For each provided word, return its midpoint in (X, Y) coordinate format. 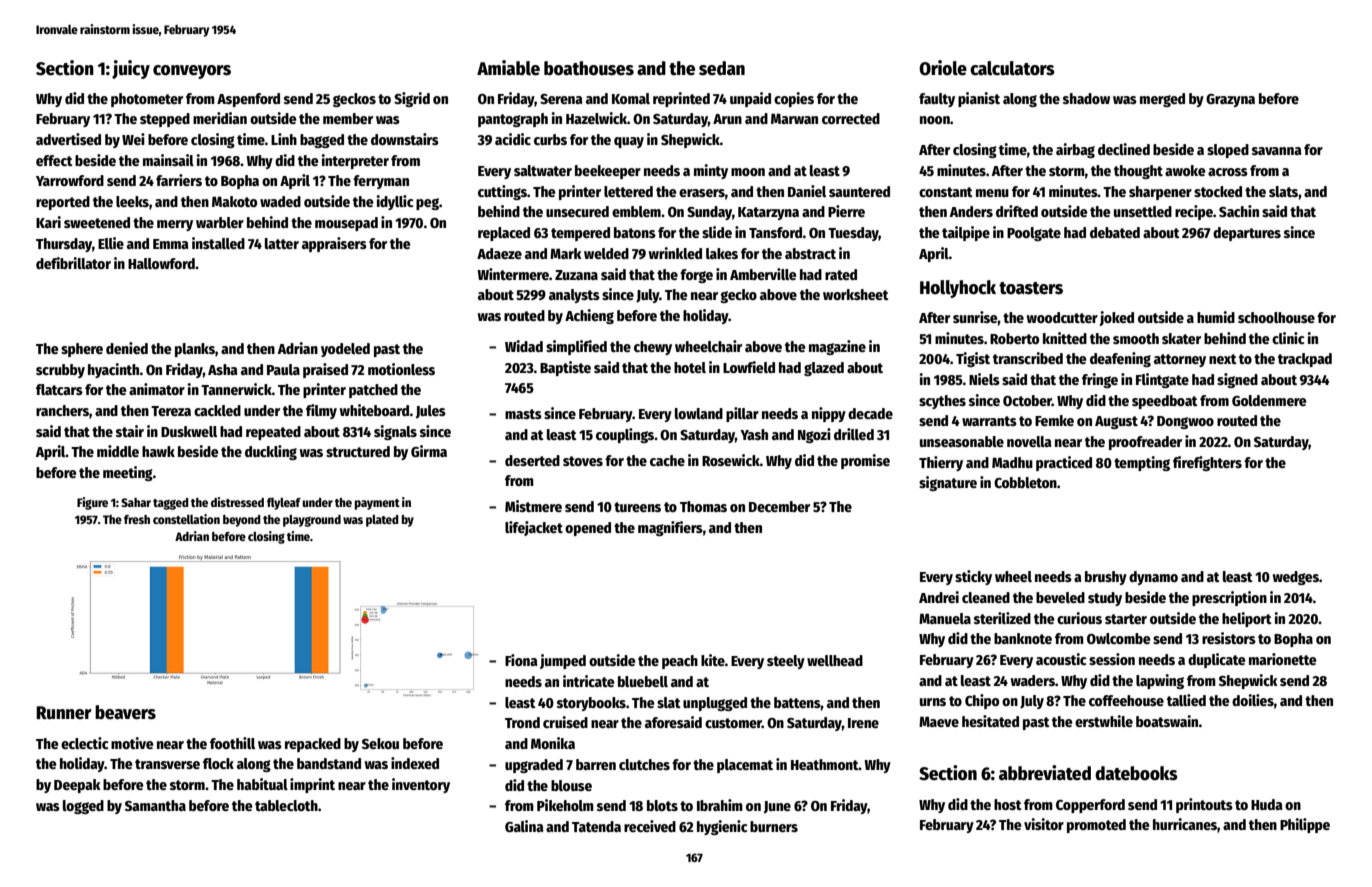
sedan (722, 68)
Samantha (155, 805)
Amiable (508, 68)
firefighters (1207, 463)
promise (865, 461)
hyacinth (114, 370)
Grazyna (1230, 100)
